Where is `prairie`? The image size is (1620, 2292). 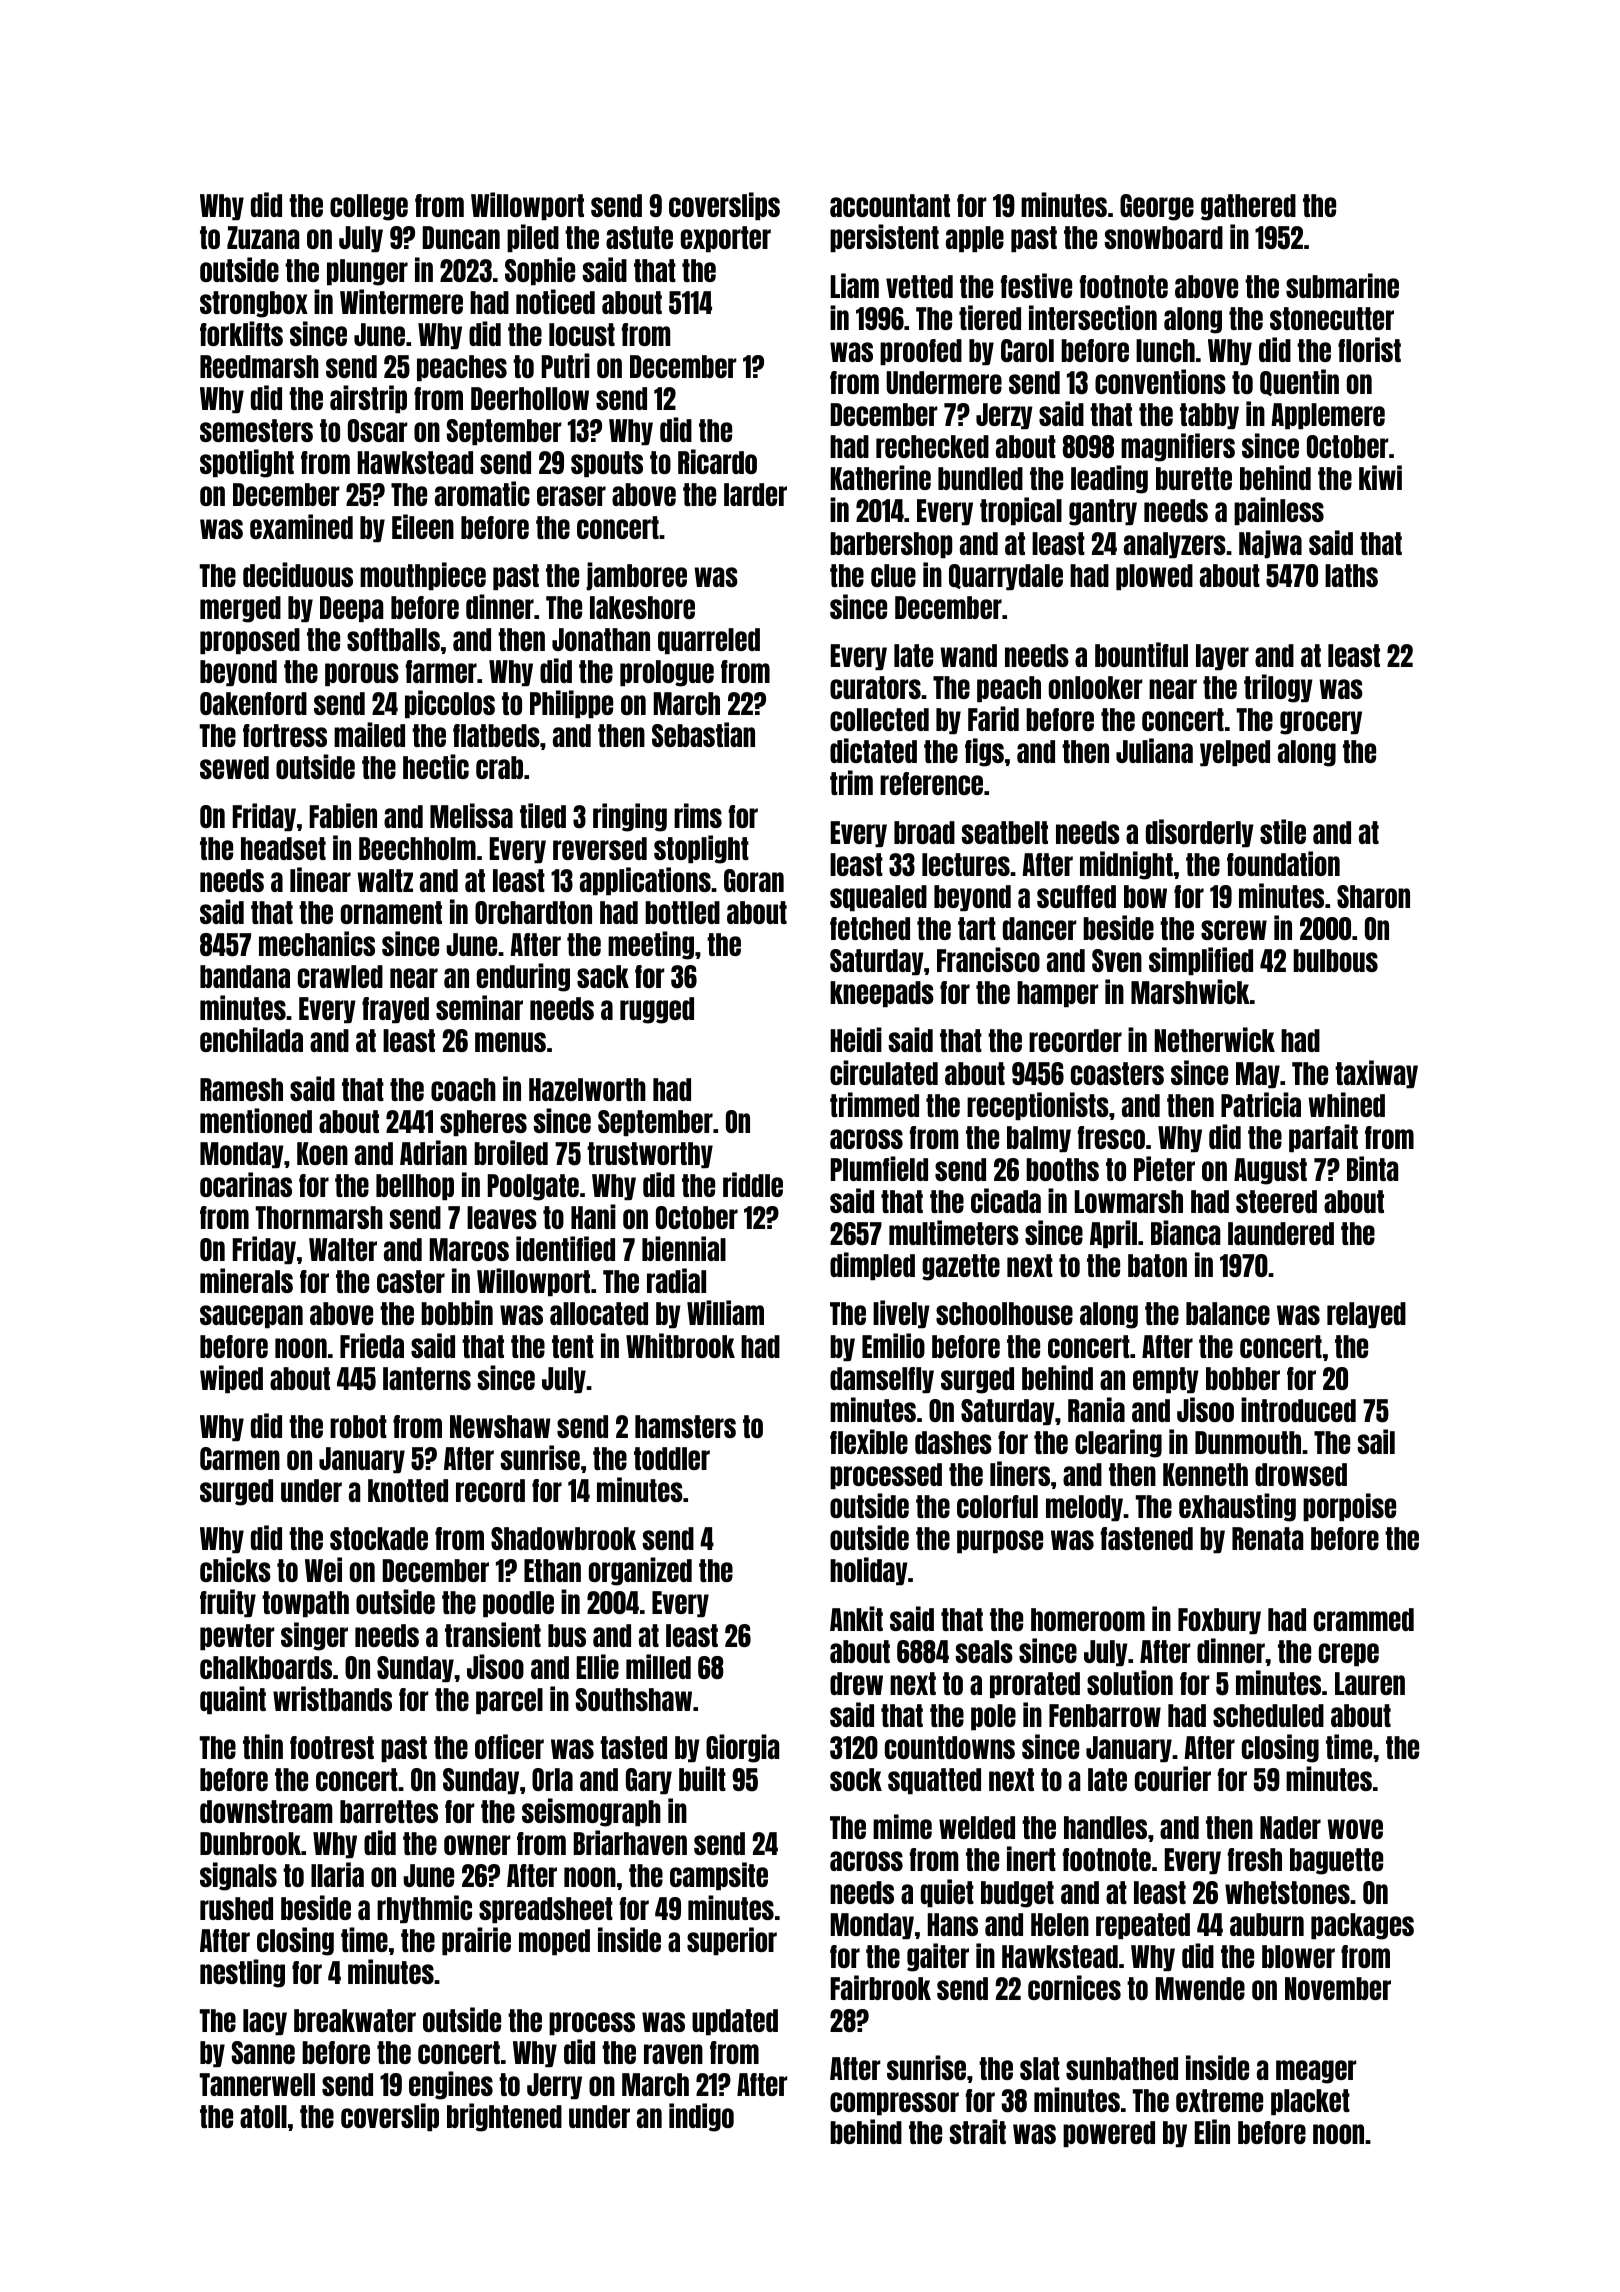 prairie is located at coordinates (476, 1941).
